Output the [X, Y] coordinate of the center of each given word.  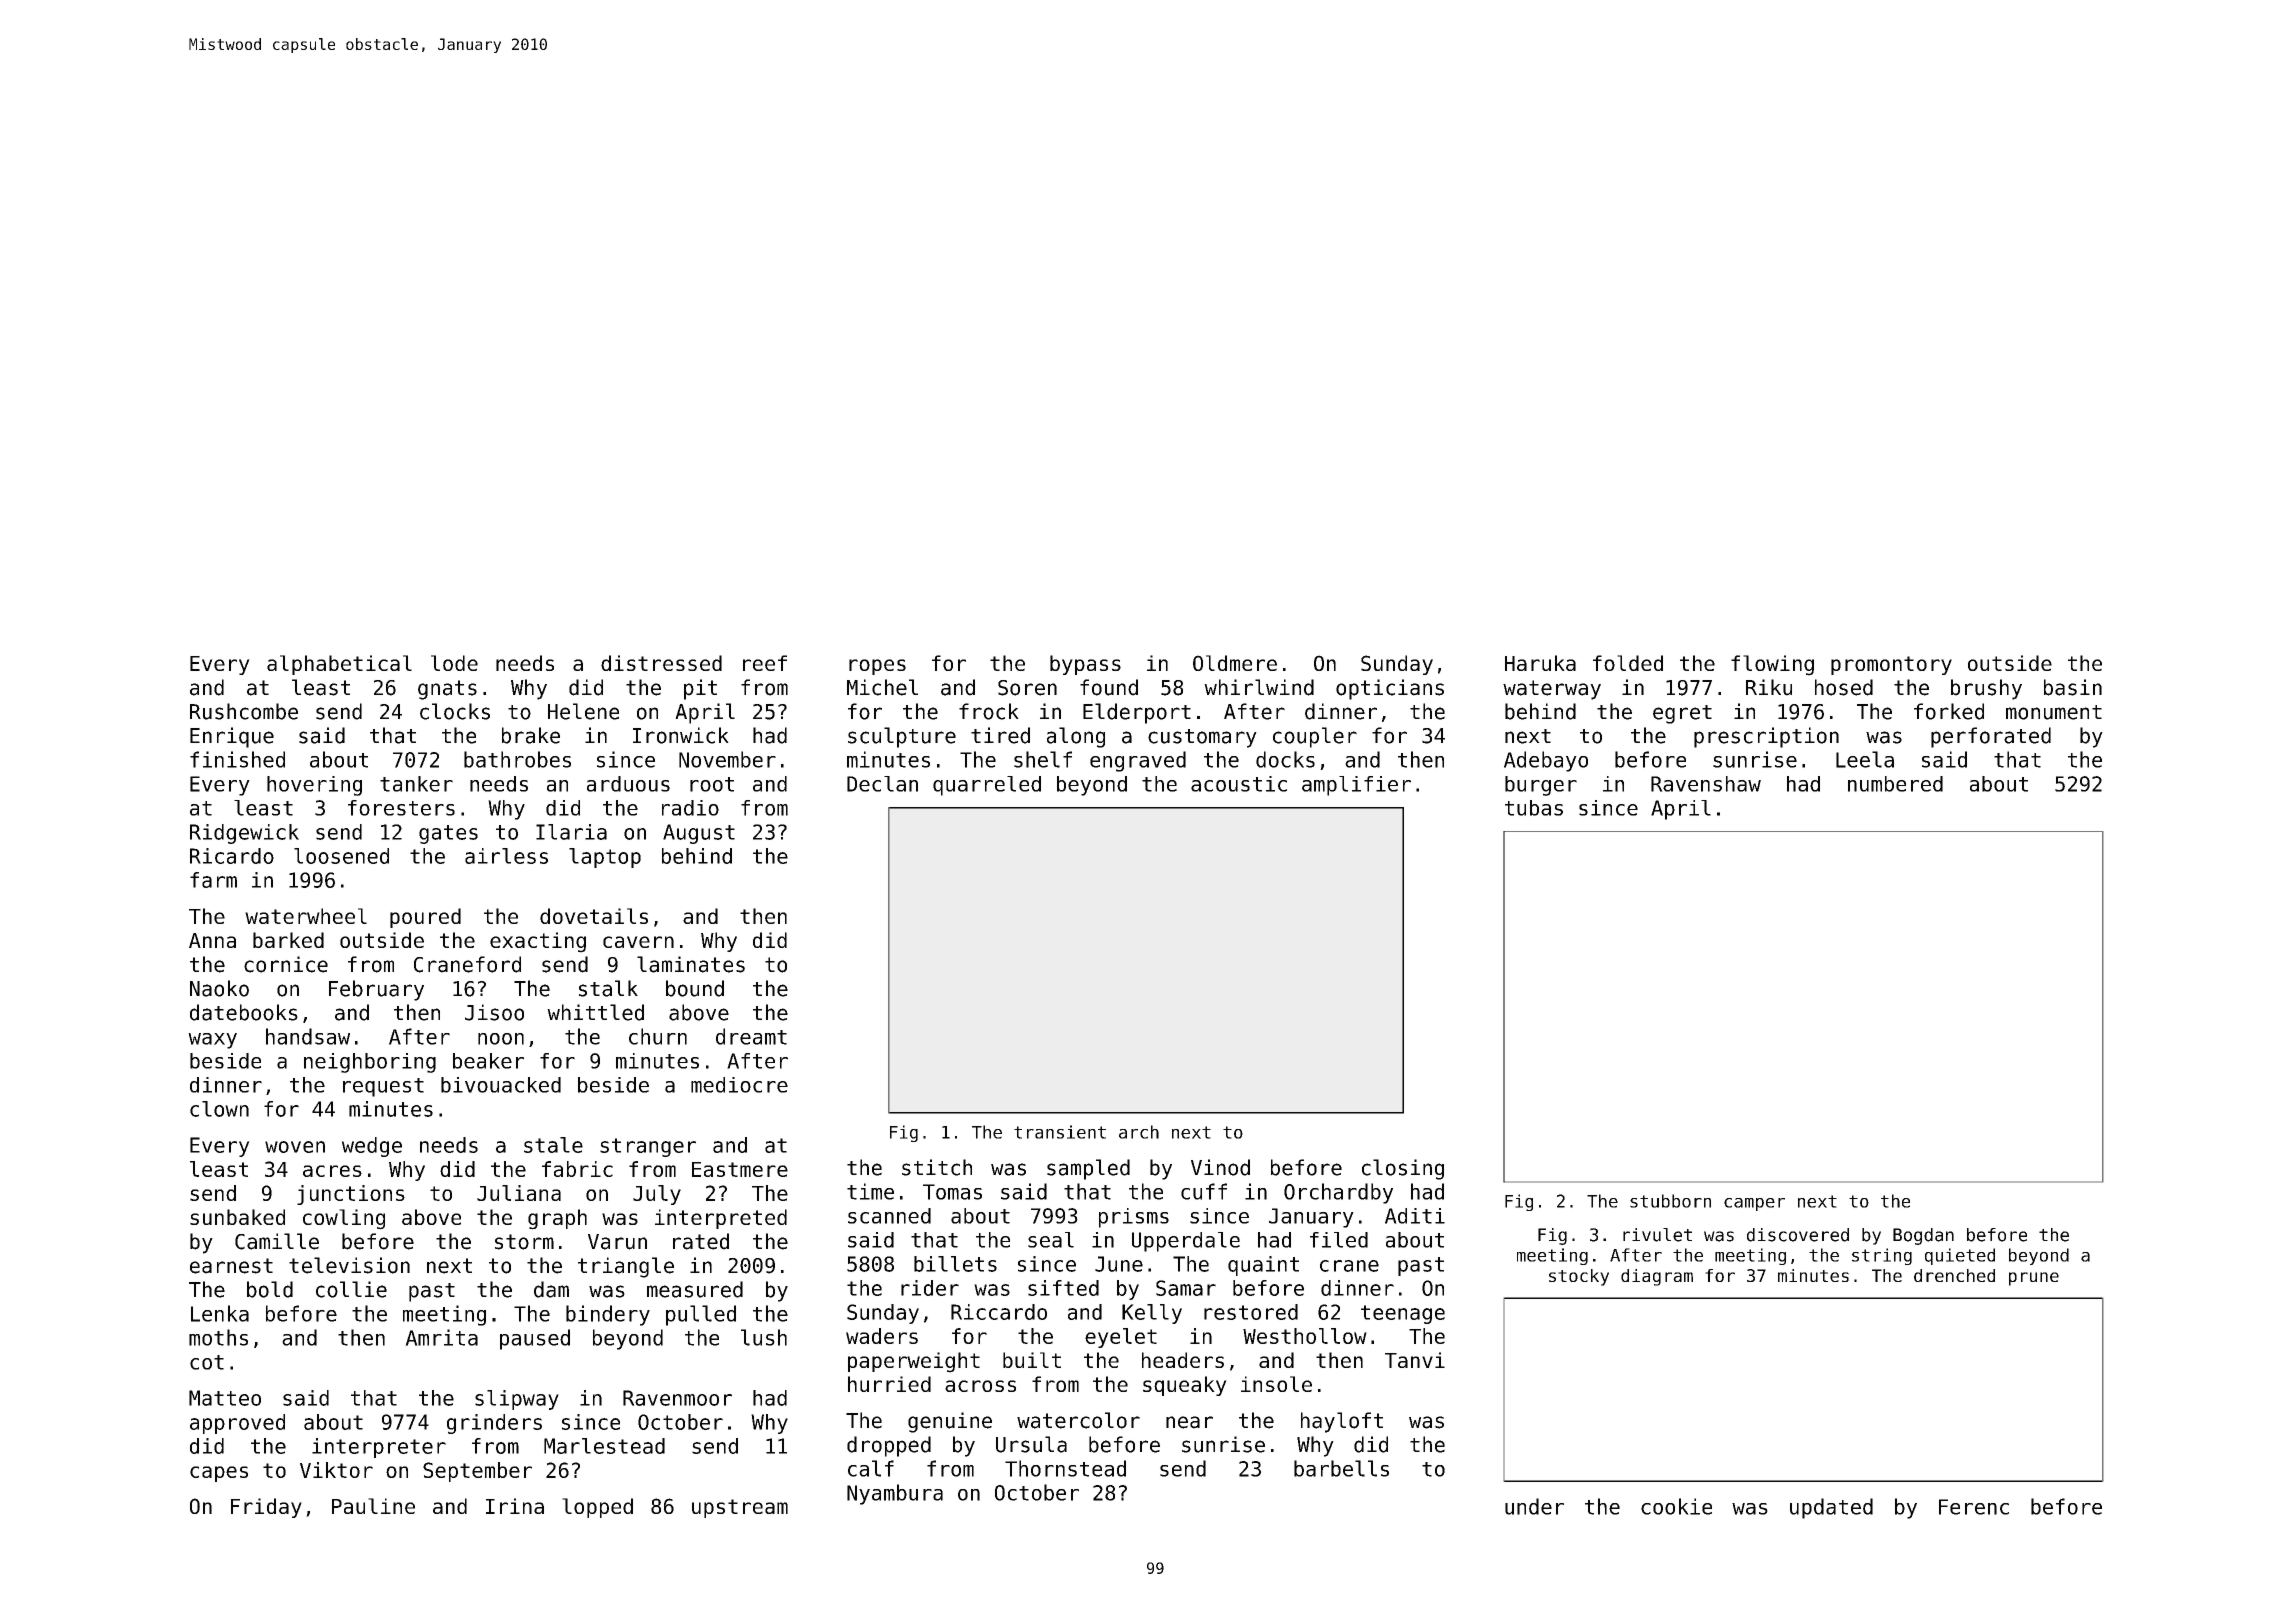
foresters [401, 808]
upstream [740, 1508]
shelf [1043, 759]
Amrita [441, 1337]
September [477, 1472]
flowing [1772, 665]
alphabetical [339, 665]
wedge [372, 1147]
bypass [1085, 665]
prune [2034, 1279]
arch [1139, 1132]
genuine [950, 1422]
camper [1754, 1204]
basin [2073, 687]
